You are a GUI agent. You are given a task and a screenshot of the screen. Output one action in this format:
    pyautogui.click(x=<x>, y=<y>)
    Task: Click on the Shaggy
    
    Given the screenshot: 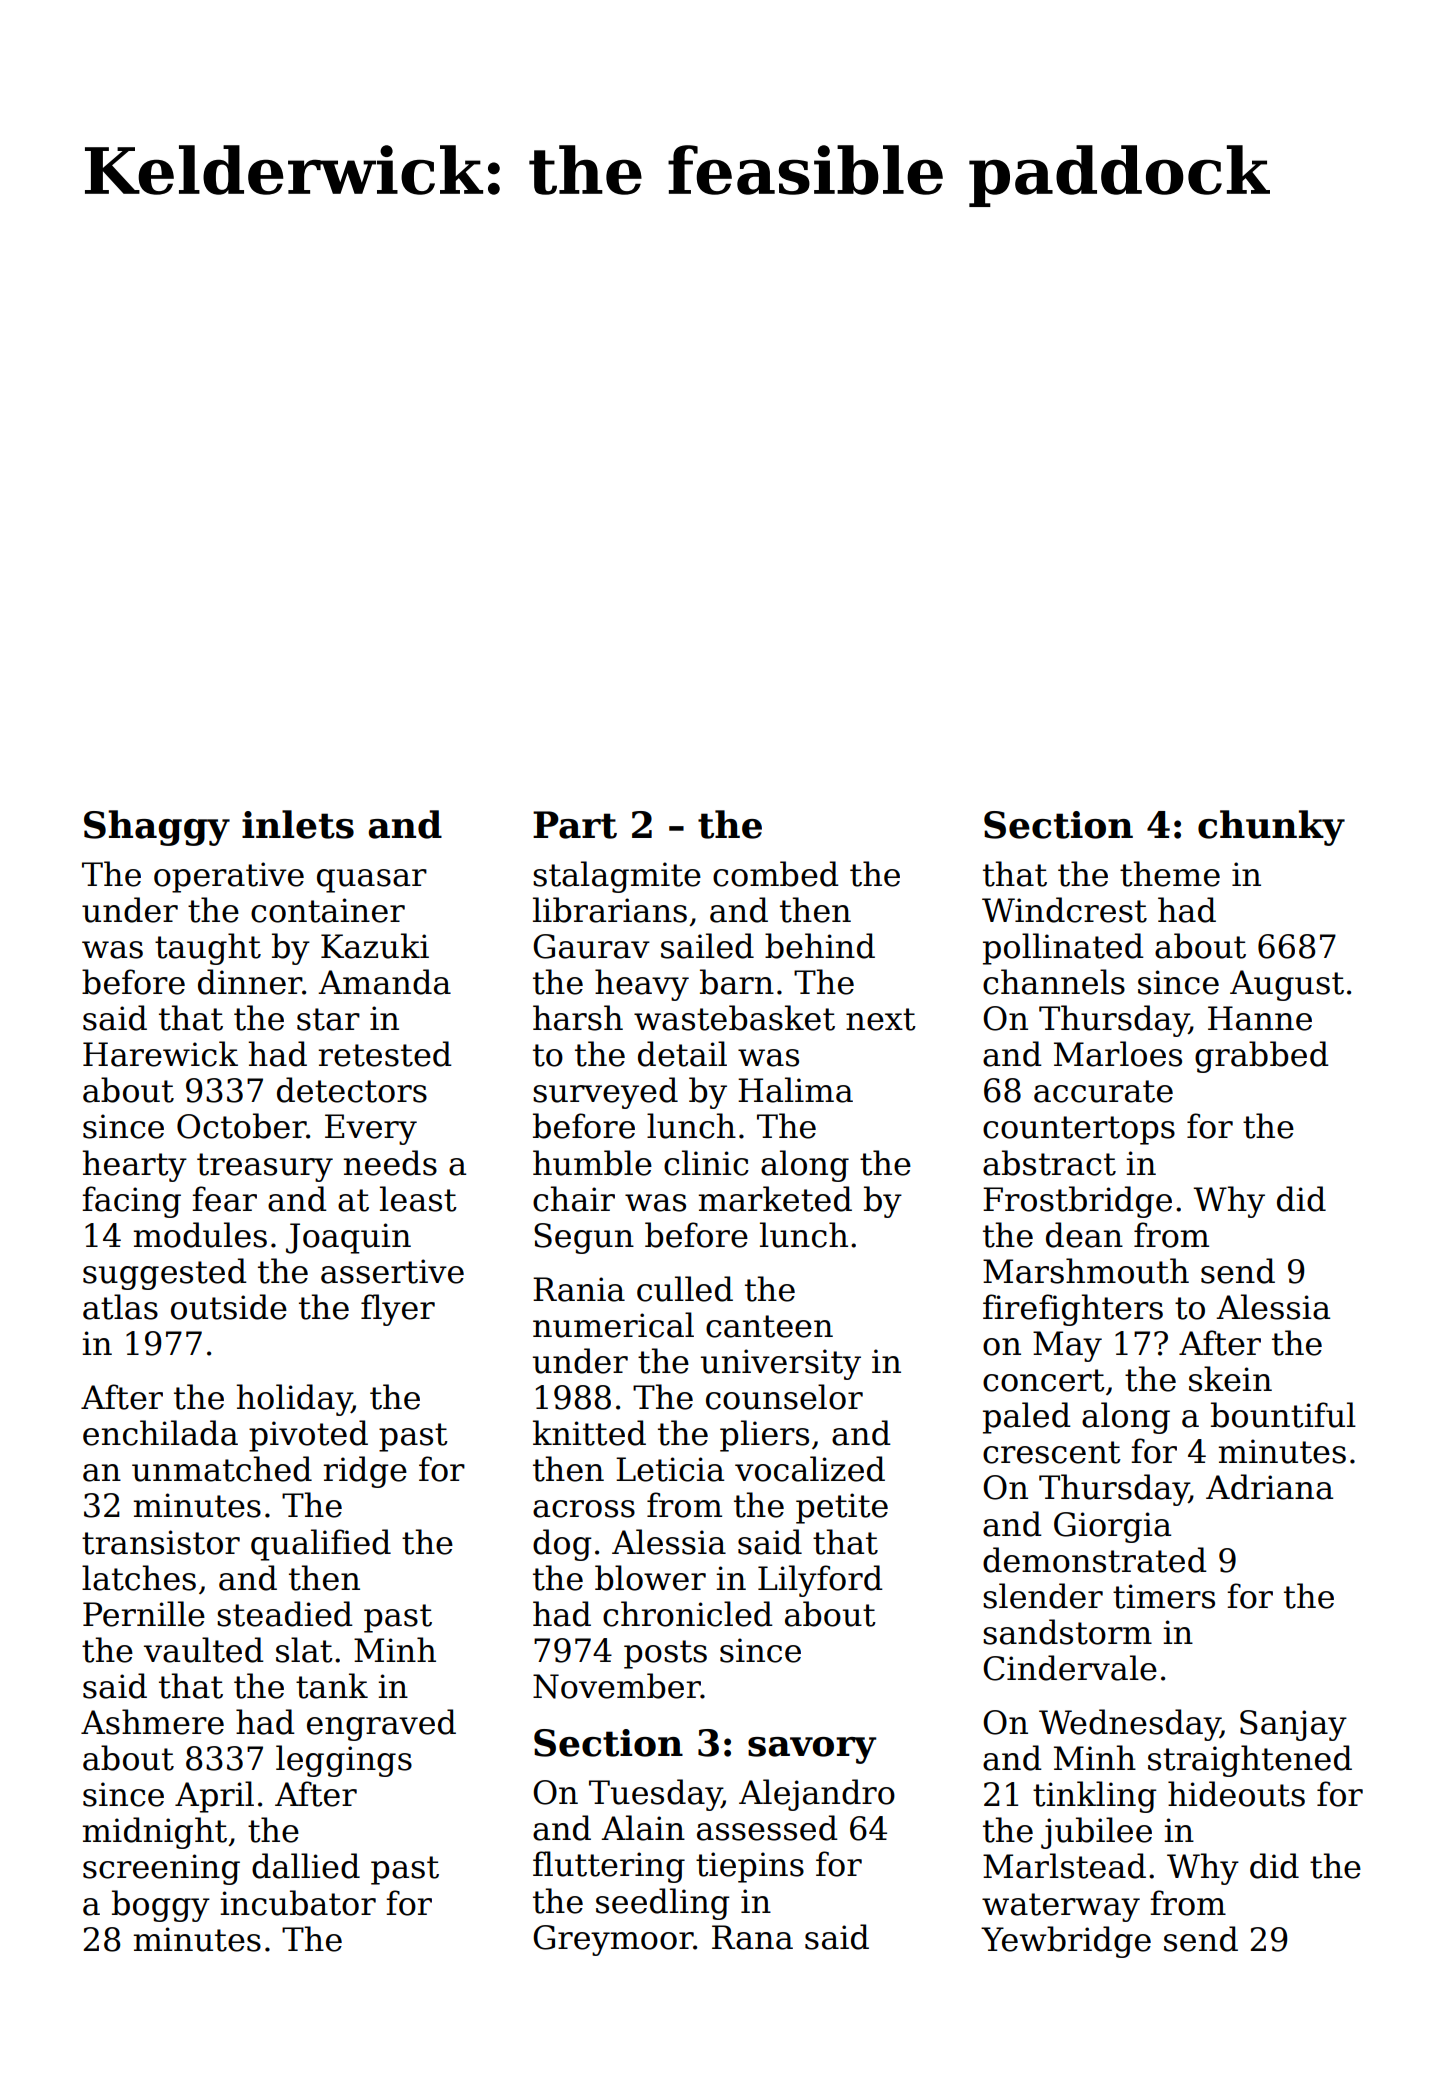 What is the action you would take?
    pyautogui.click(x=157, y=828)
